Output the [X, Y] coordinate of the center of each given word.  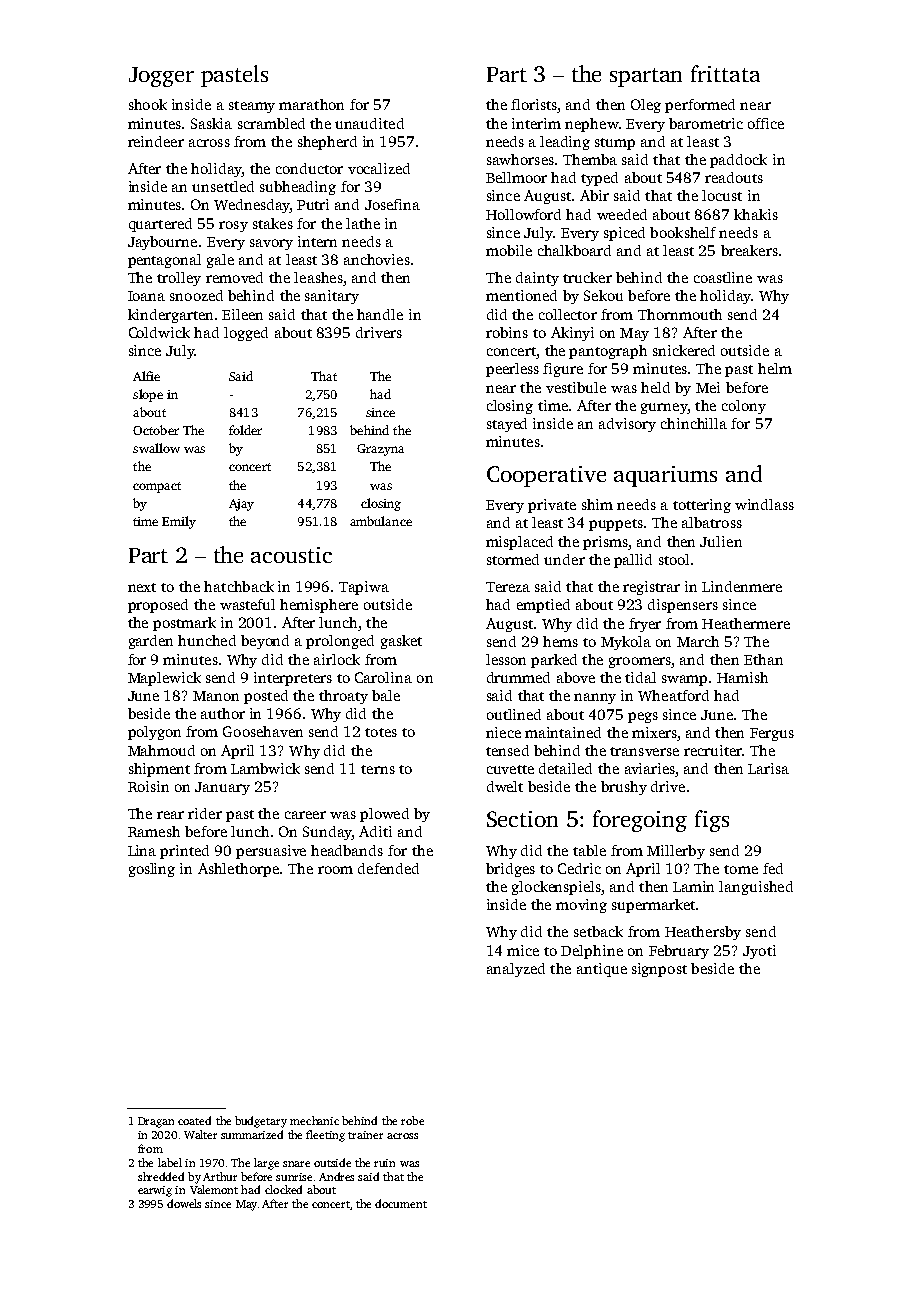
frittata [725, 73]
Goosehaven [263, 731]
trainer [365, 1135]
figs [712, 821]
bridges [510, 870]
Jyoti [759, 952]
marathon [311, 104]
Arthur [220, 1176]
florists [534, 106]
